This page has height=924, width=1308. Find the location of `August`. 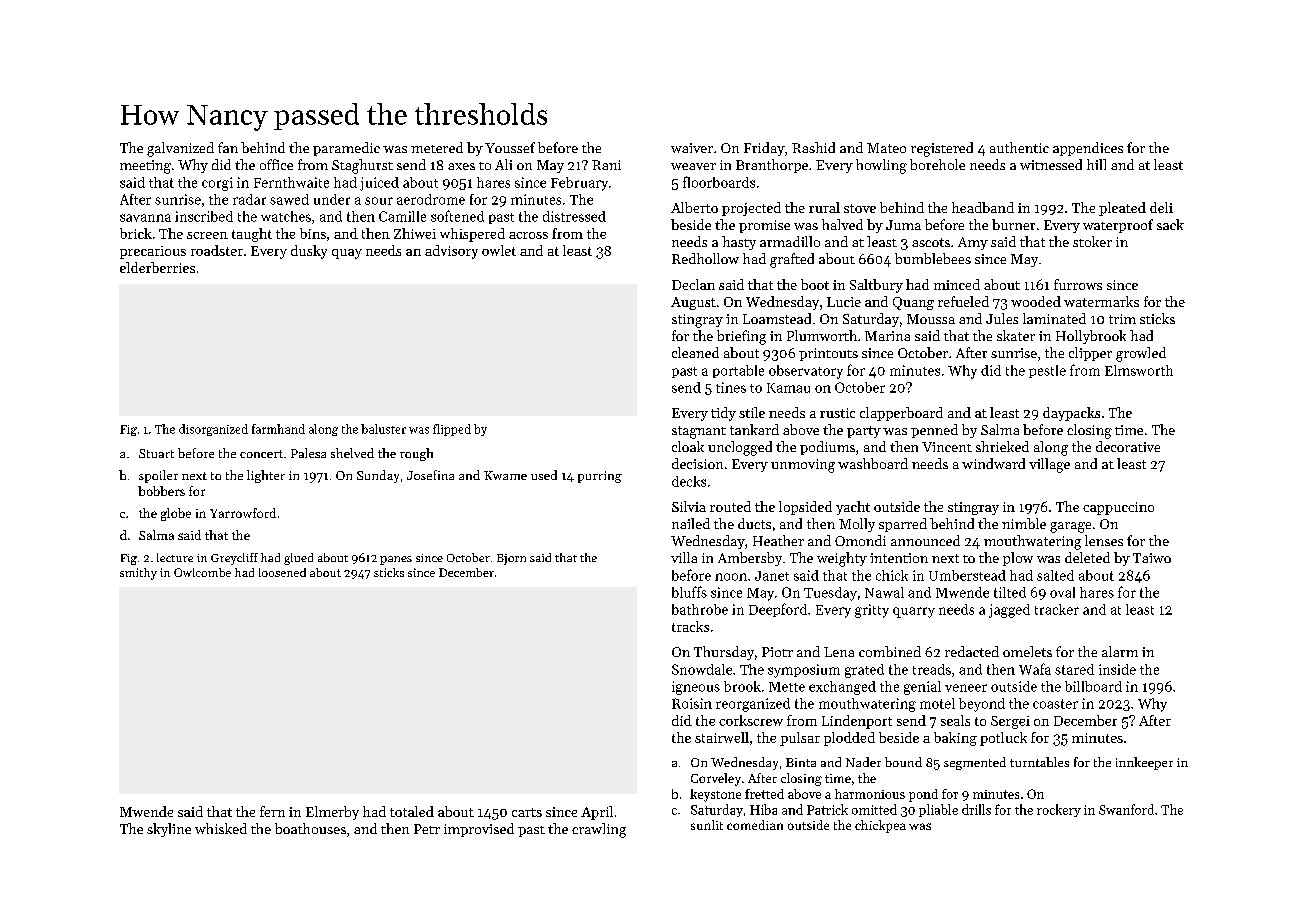

August is located at coordinates (693, 303).
